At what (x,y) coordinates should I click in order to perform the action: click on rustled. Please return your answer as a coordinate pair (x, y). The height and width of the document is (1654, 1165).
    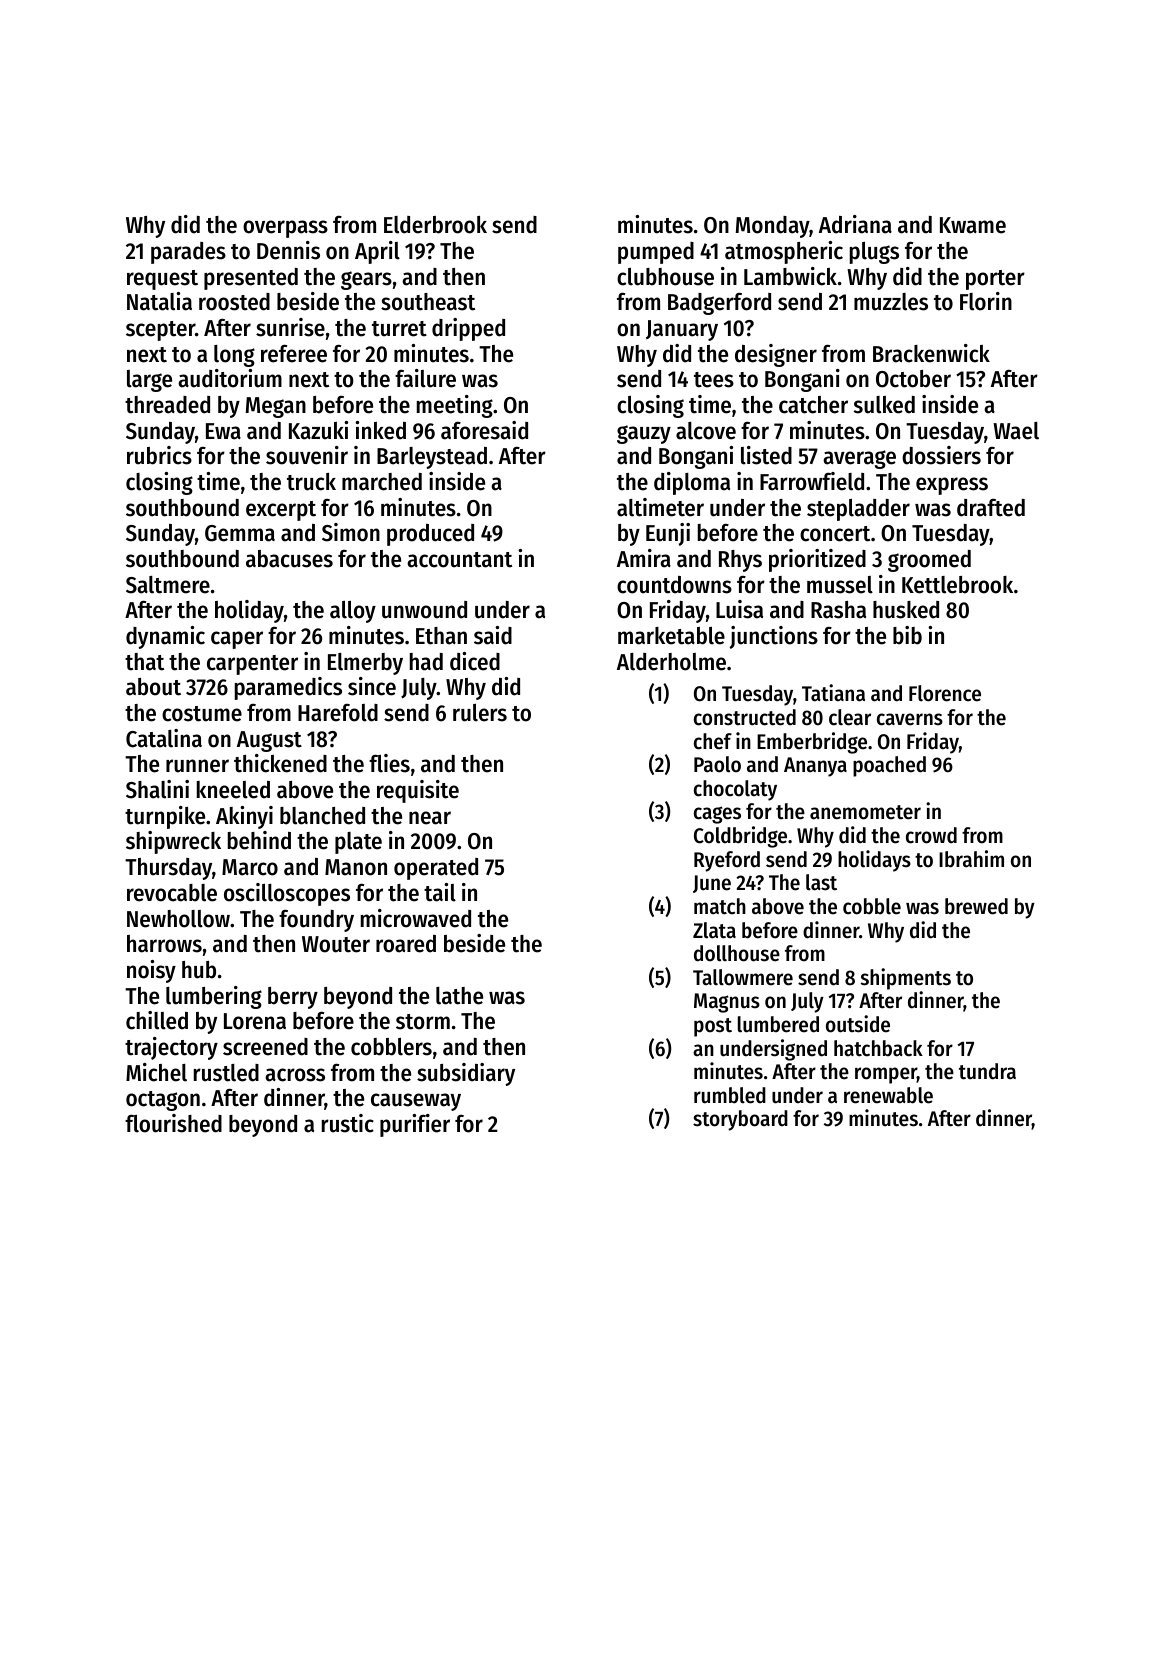
    Looking at the image, I should click on (226, 1073).
